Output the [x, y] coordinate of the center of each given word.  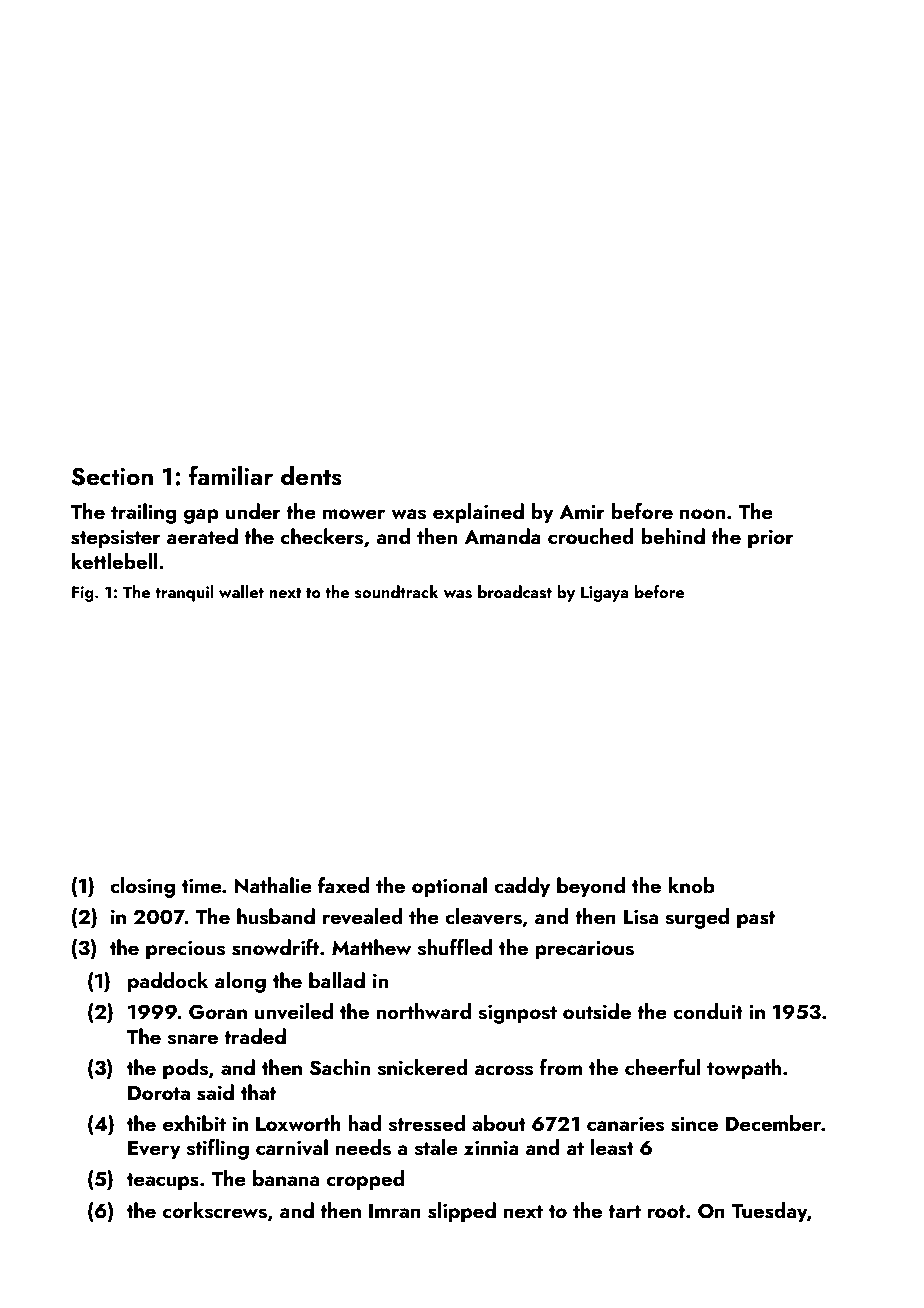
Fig [83, 594]
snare [193, 1039]
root [666, 1211]
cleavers [483, 916]
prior [771, 539]
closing [142, 887]
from [561, 1067]
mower [354, 514]
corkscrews [215, 1210]
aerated [202, 536]
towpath [744, 1069]
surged [697, 918]
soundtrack [397, 592]
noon [702, 514]
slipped [462, 1212]
